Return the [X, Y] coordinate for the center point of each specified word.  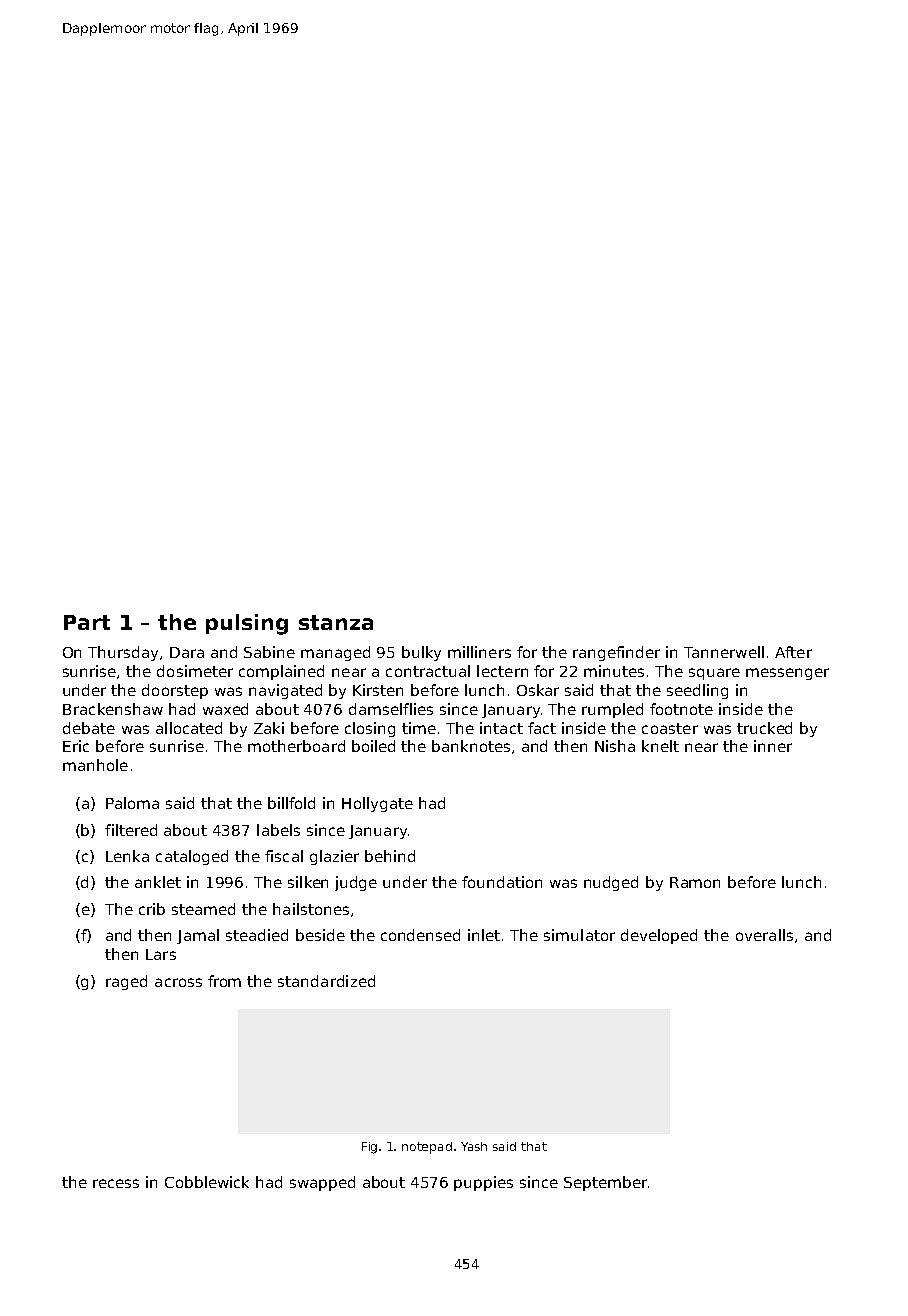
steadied [257, 935]
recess [116, 1183]
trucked [764, 728]
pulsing [247, 624]
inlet [484, 935]
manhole [95, 765]
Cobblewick [207, 1182]
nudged [611, 883]
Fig [369, 1148]
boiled [373, 746]
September [605, 1183]
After [793, 652]
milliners [479, 652]
